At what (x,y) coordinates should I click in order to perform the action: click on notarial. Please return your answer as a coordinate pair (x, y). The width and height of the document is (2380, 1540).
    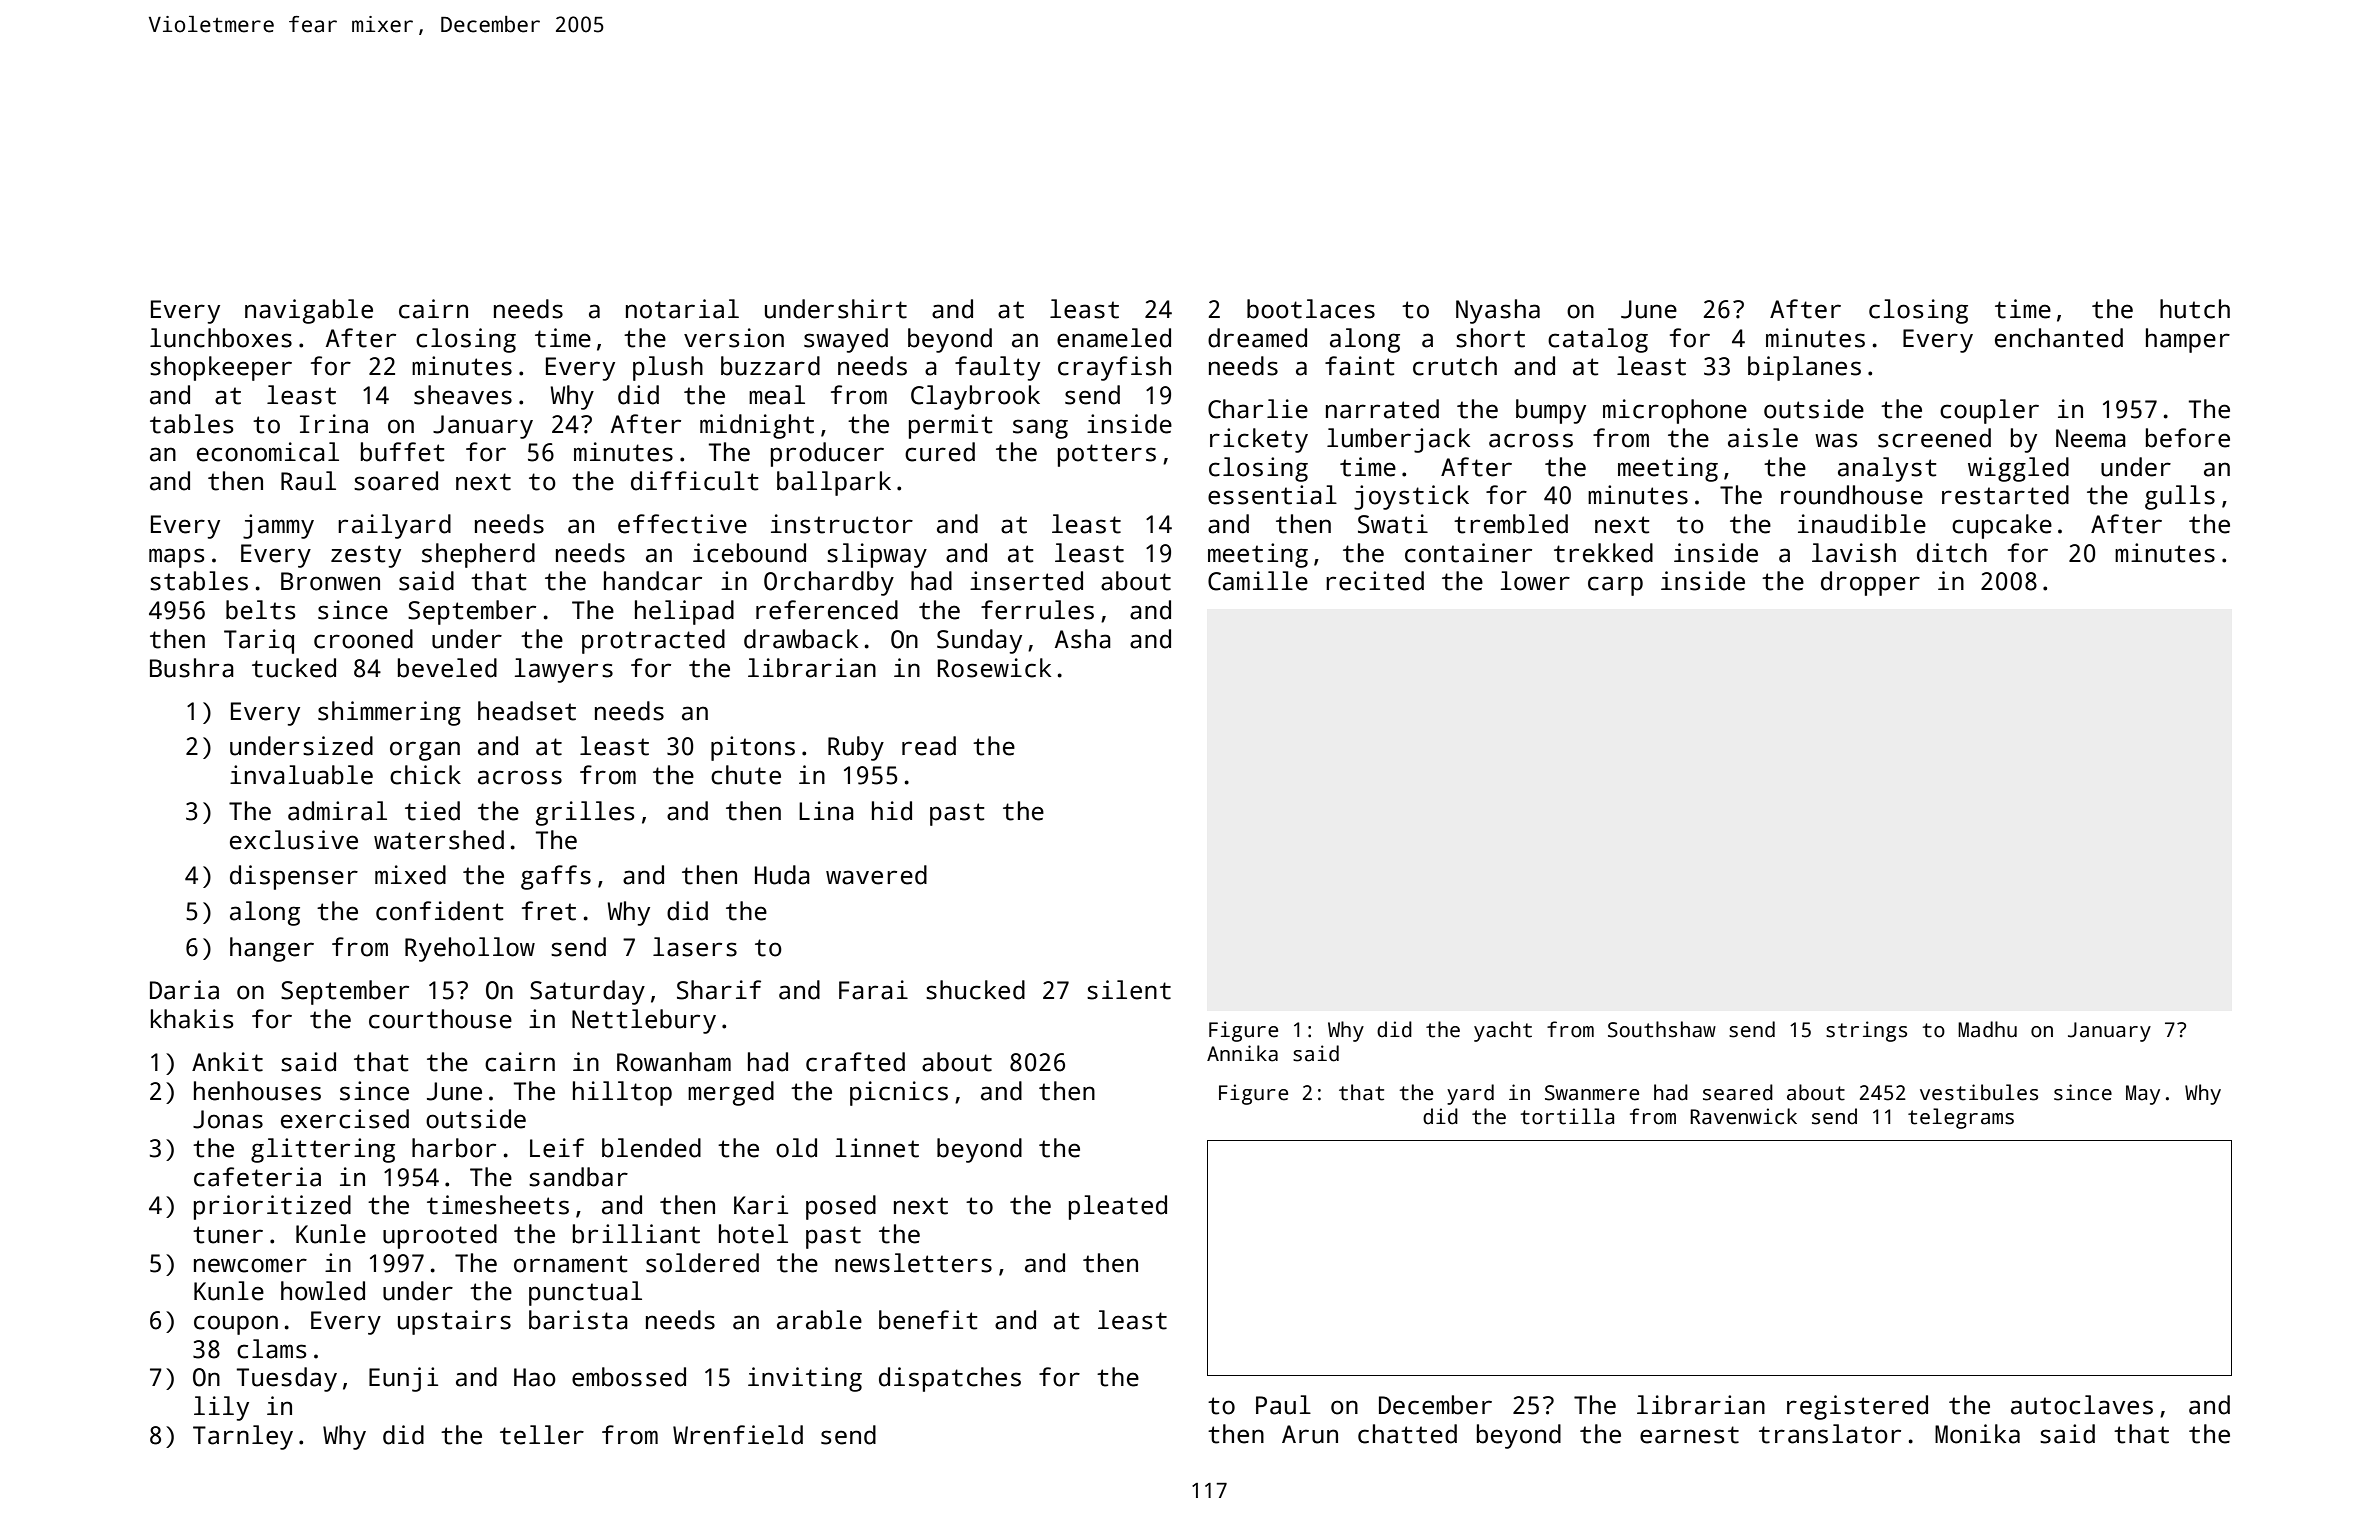
    Looking at the image, I should click on (682, 309).
